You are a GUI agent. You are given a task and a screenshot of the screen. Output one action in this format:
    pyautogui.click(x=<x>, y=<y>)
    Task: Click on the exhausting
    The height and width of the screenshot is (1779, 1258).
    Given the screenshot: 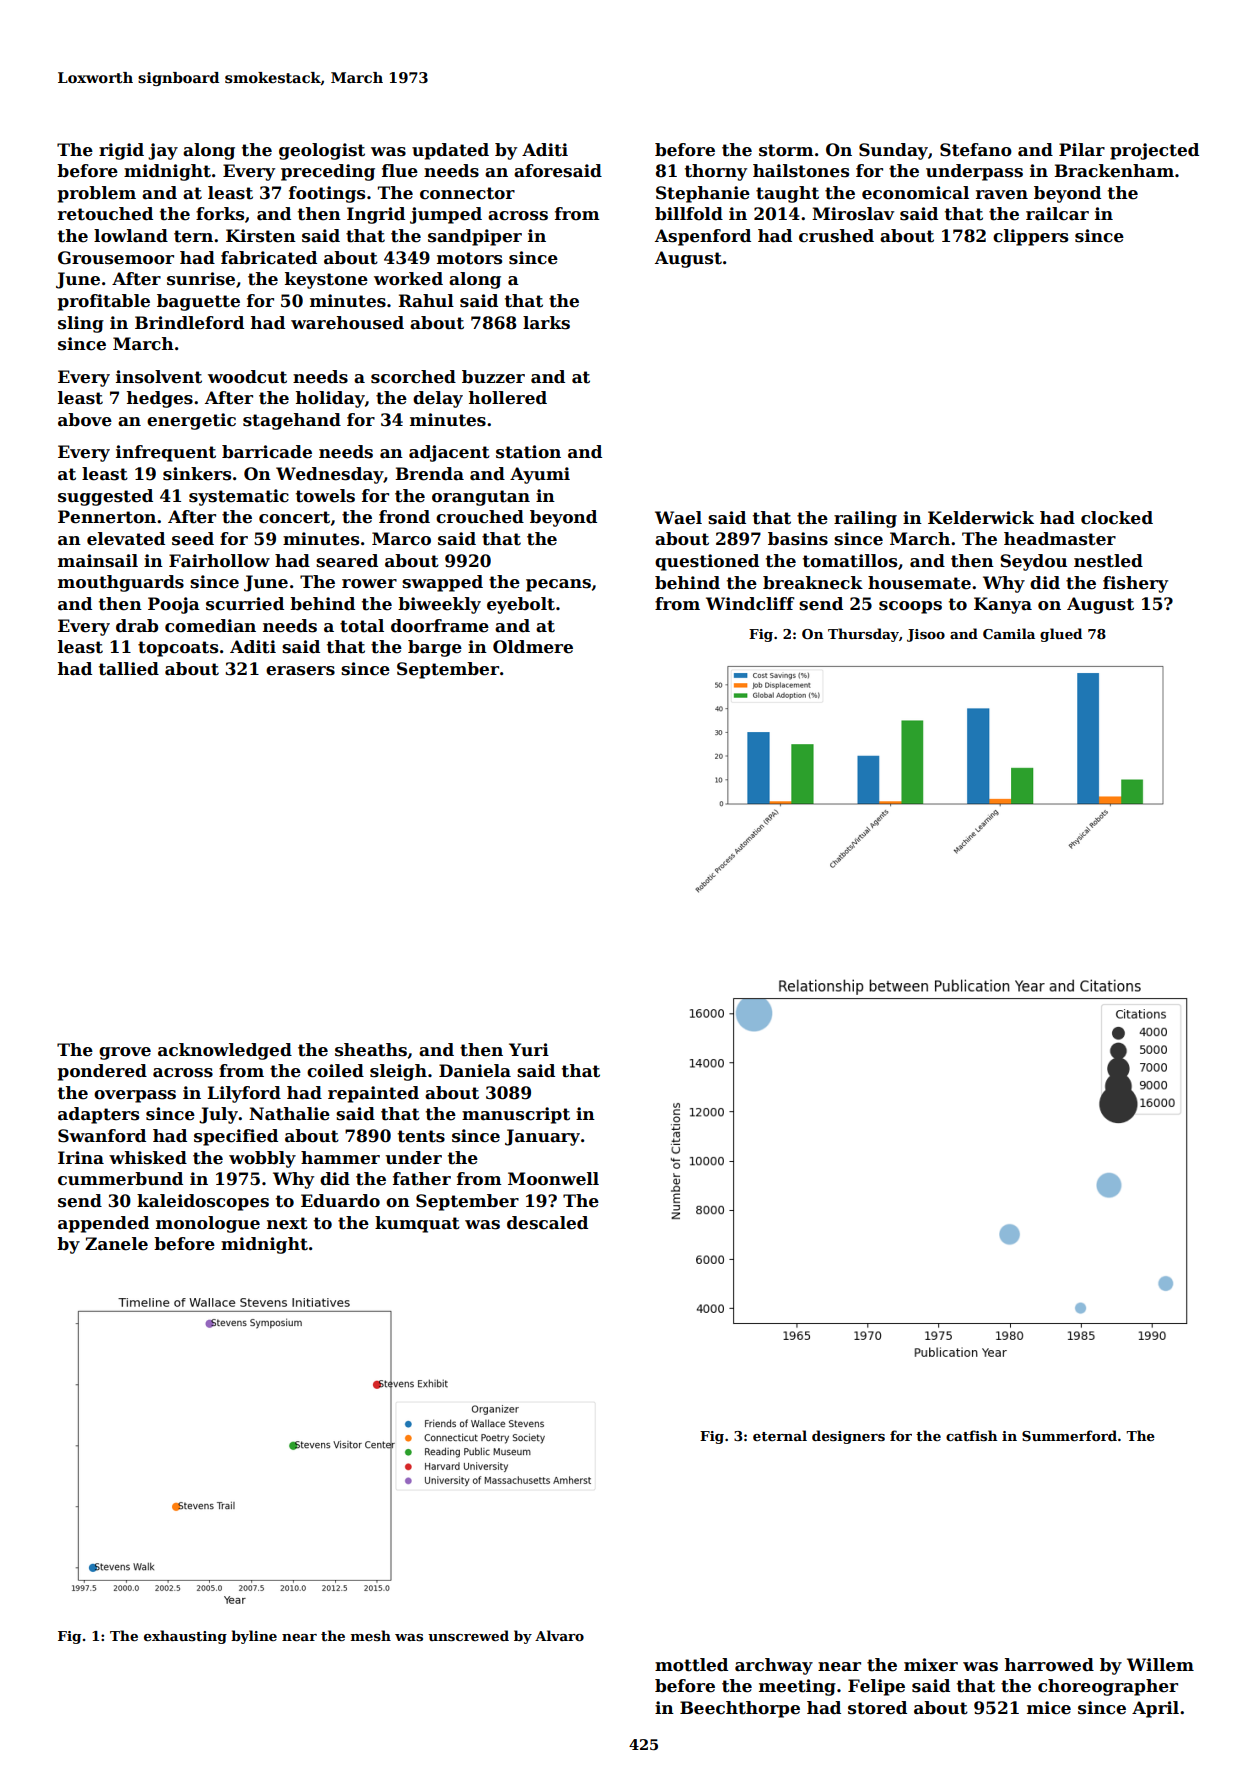 What is the action you would take?
    pyautogui.click(x=185, y=1637)
